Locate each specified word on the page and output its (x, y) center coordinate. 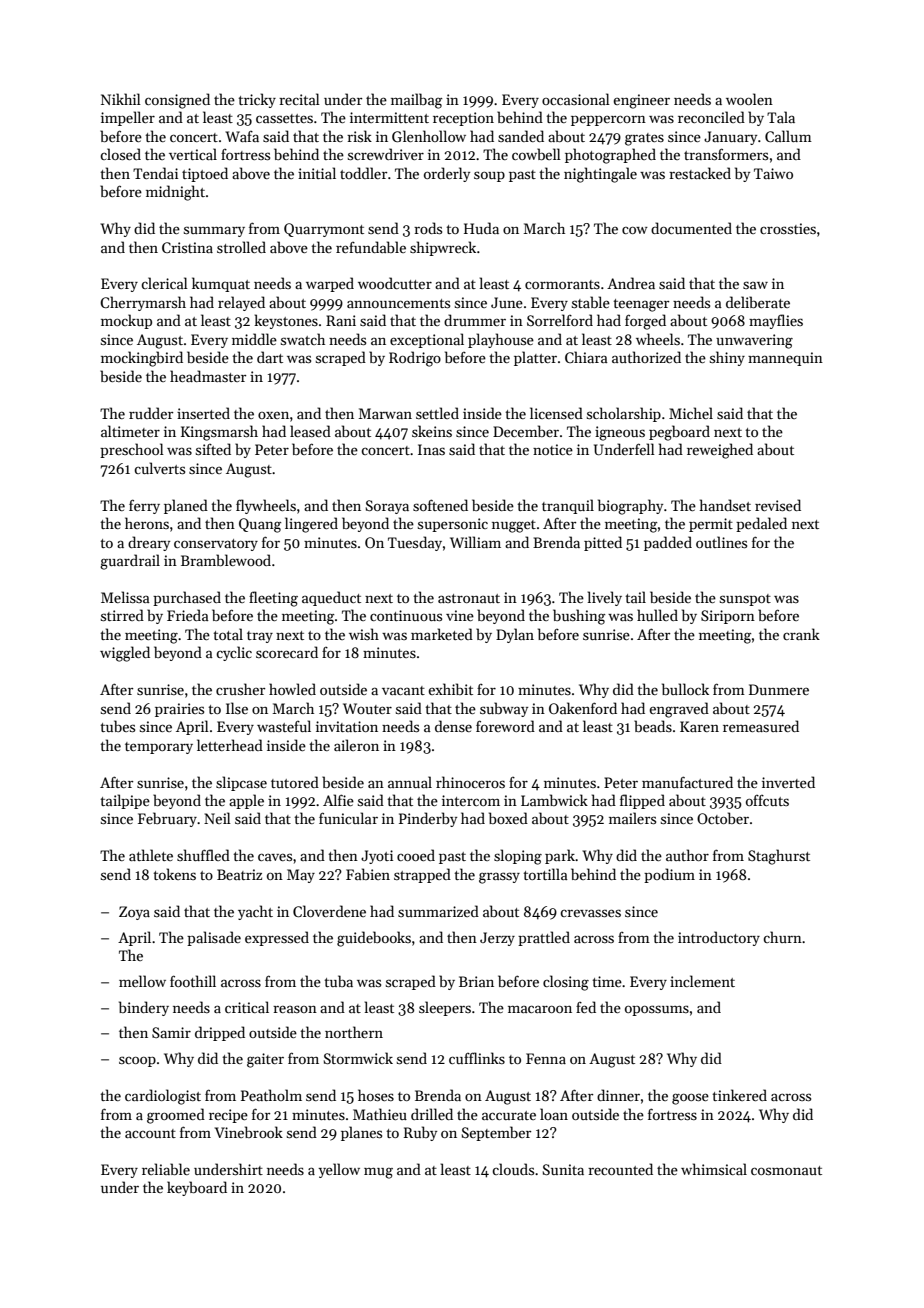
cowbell (536, 154)
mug (378, 1173)
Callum (788, 136)
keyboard (197, 1188)
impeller (128, 118)
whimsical (714, 1169)
